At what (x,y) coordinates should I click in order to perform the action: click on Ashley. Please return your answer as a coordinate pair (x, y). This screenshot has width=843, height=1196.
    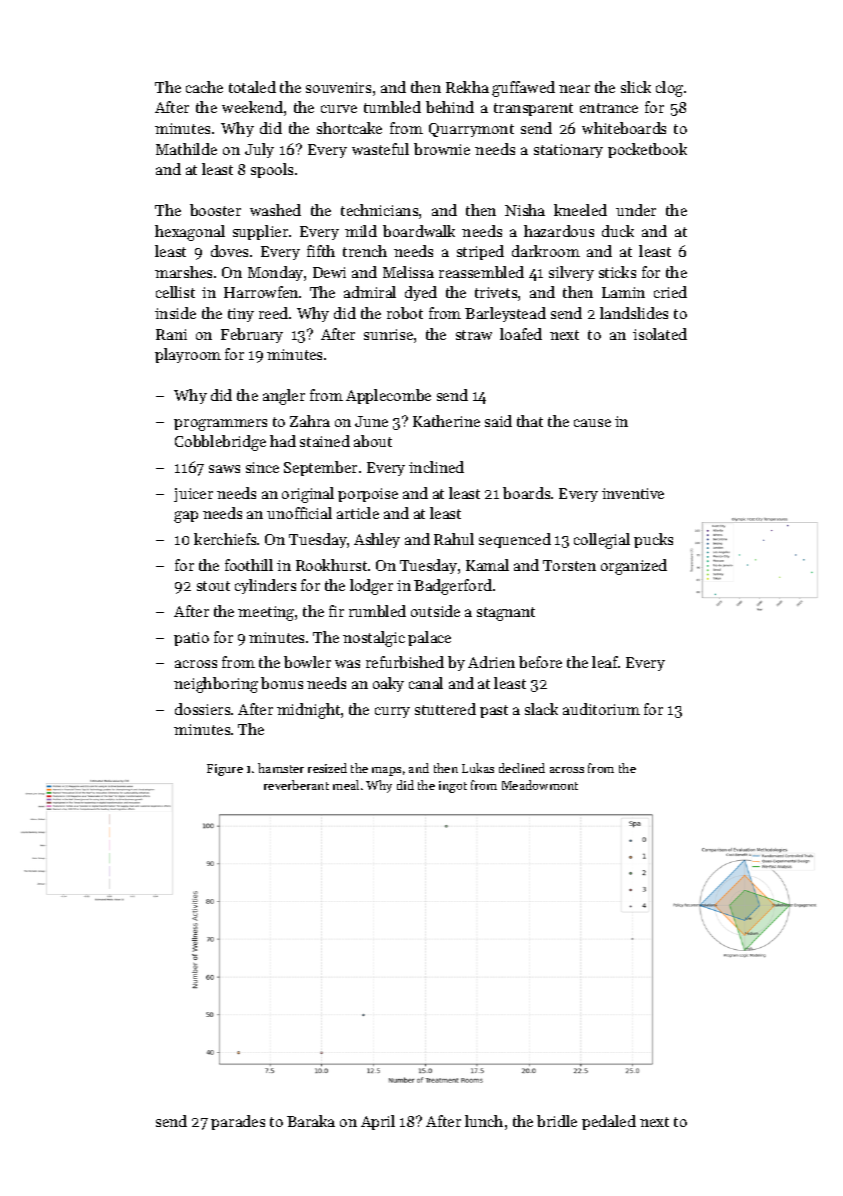
    Looking at the image, I should click on (377, 540).
